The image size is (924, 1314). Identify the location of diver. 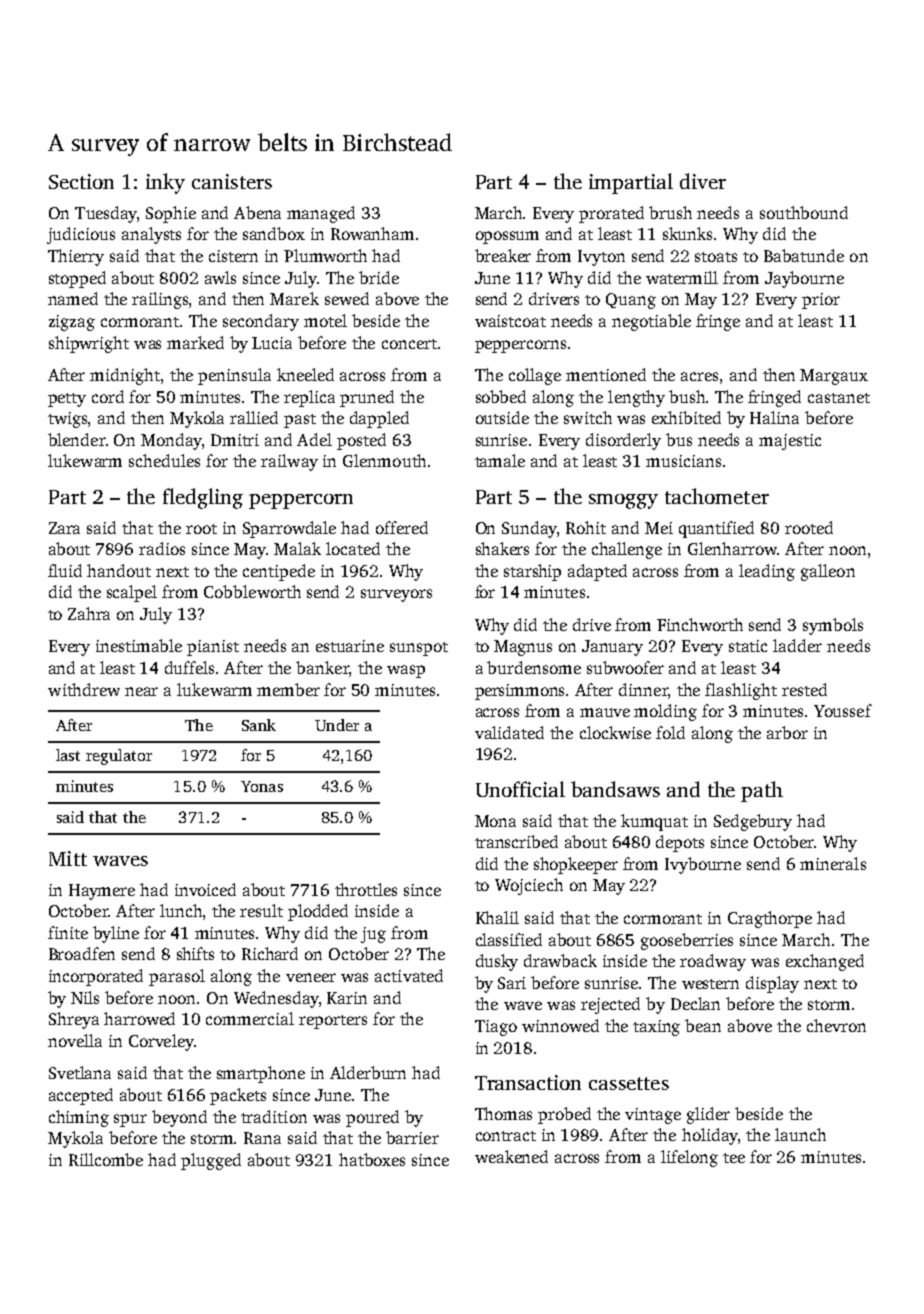
(703, 181).
